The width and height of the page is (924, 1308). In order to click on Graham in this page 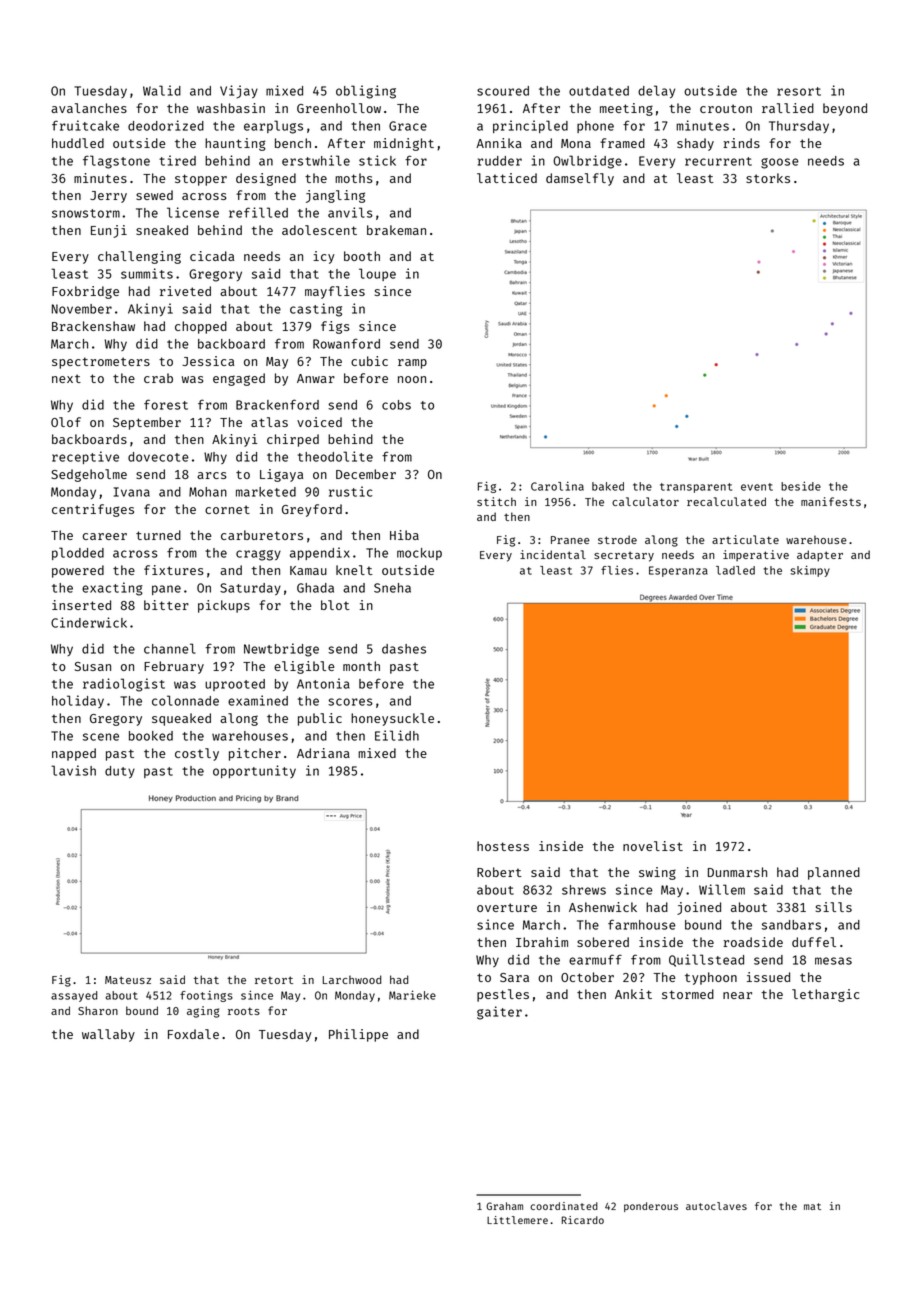, I will do `click(504, 1206)`.
